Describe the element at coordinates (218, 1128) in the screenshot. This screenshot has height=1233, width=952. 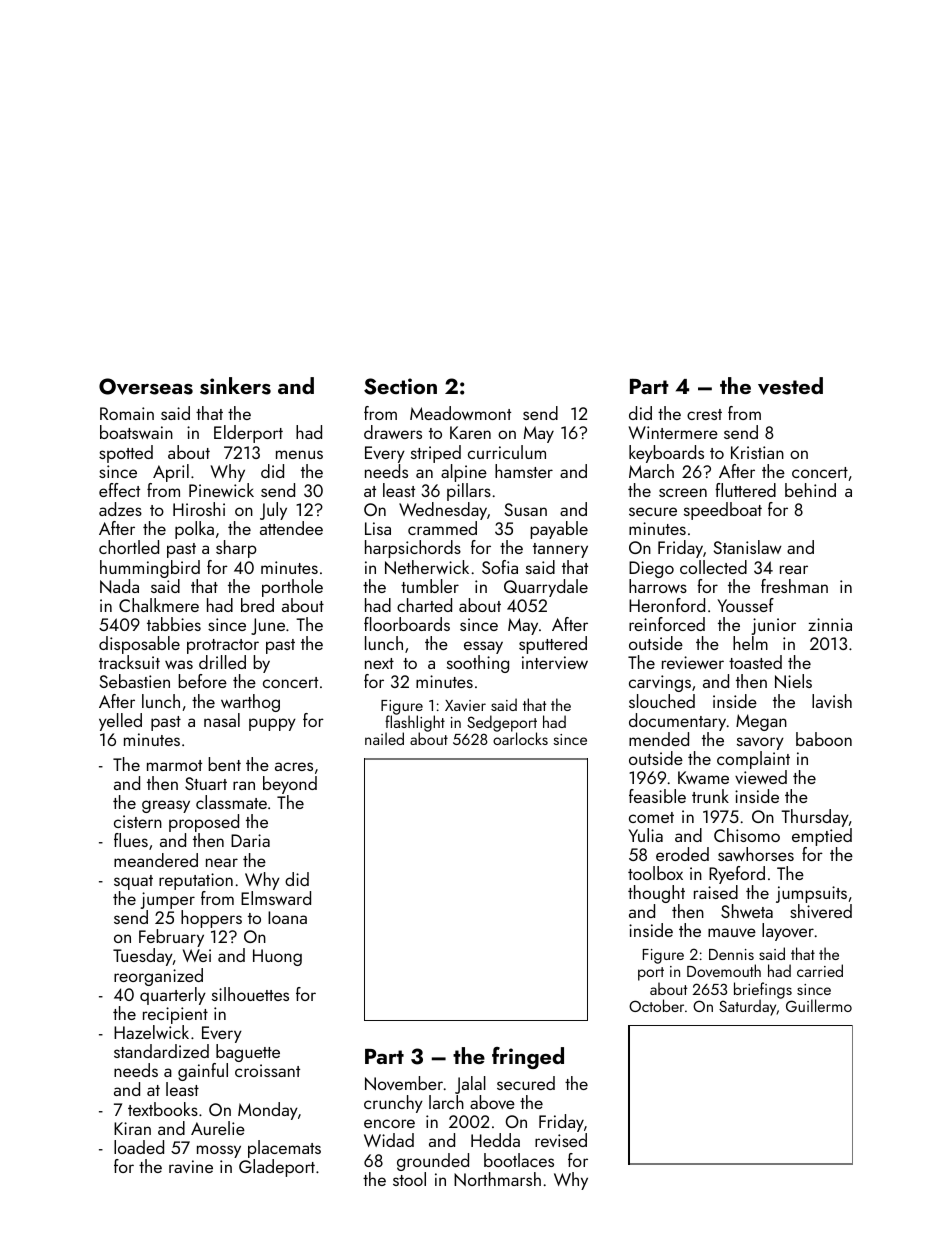
I see `Aurelie` at that location.
